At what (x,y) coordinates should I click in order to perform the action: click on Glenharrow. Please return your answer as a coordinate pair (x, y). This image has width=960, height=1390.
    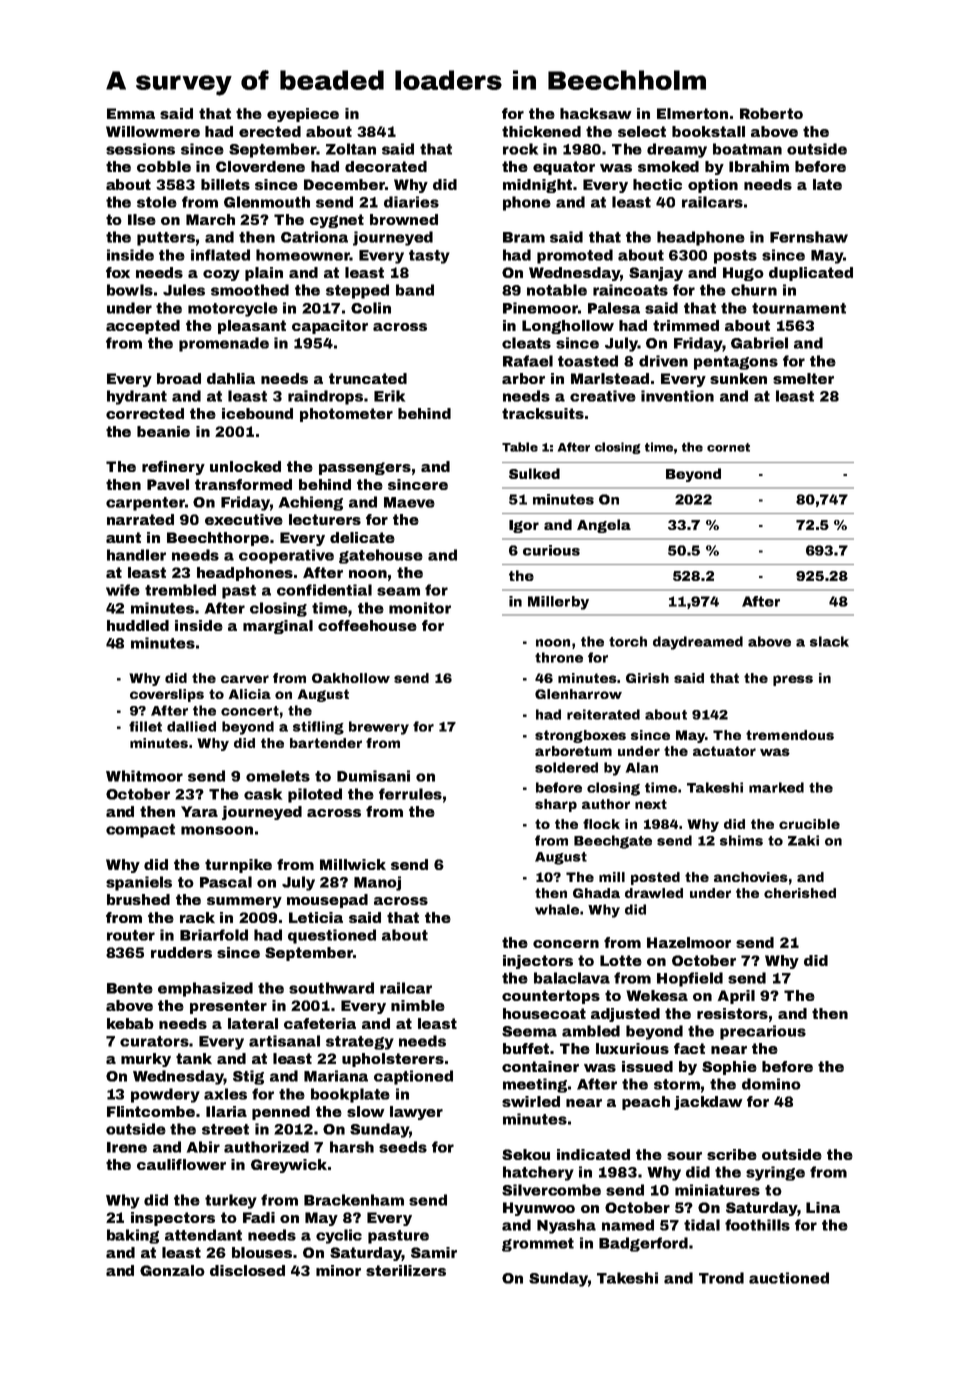
    Looking at the image, I should click on (578, 694).
